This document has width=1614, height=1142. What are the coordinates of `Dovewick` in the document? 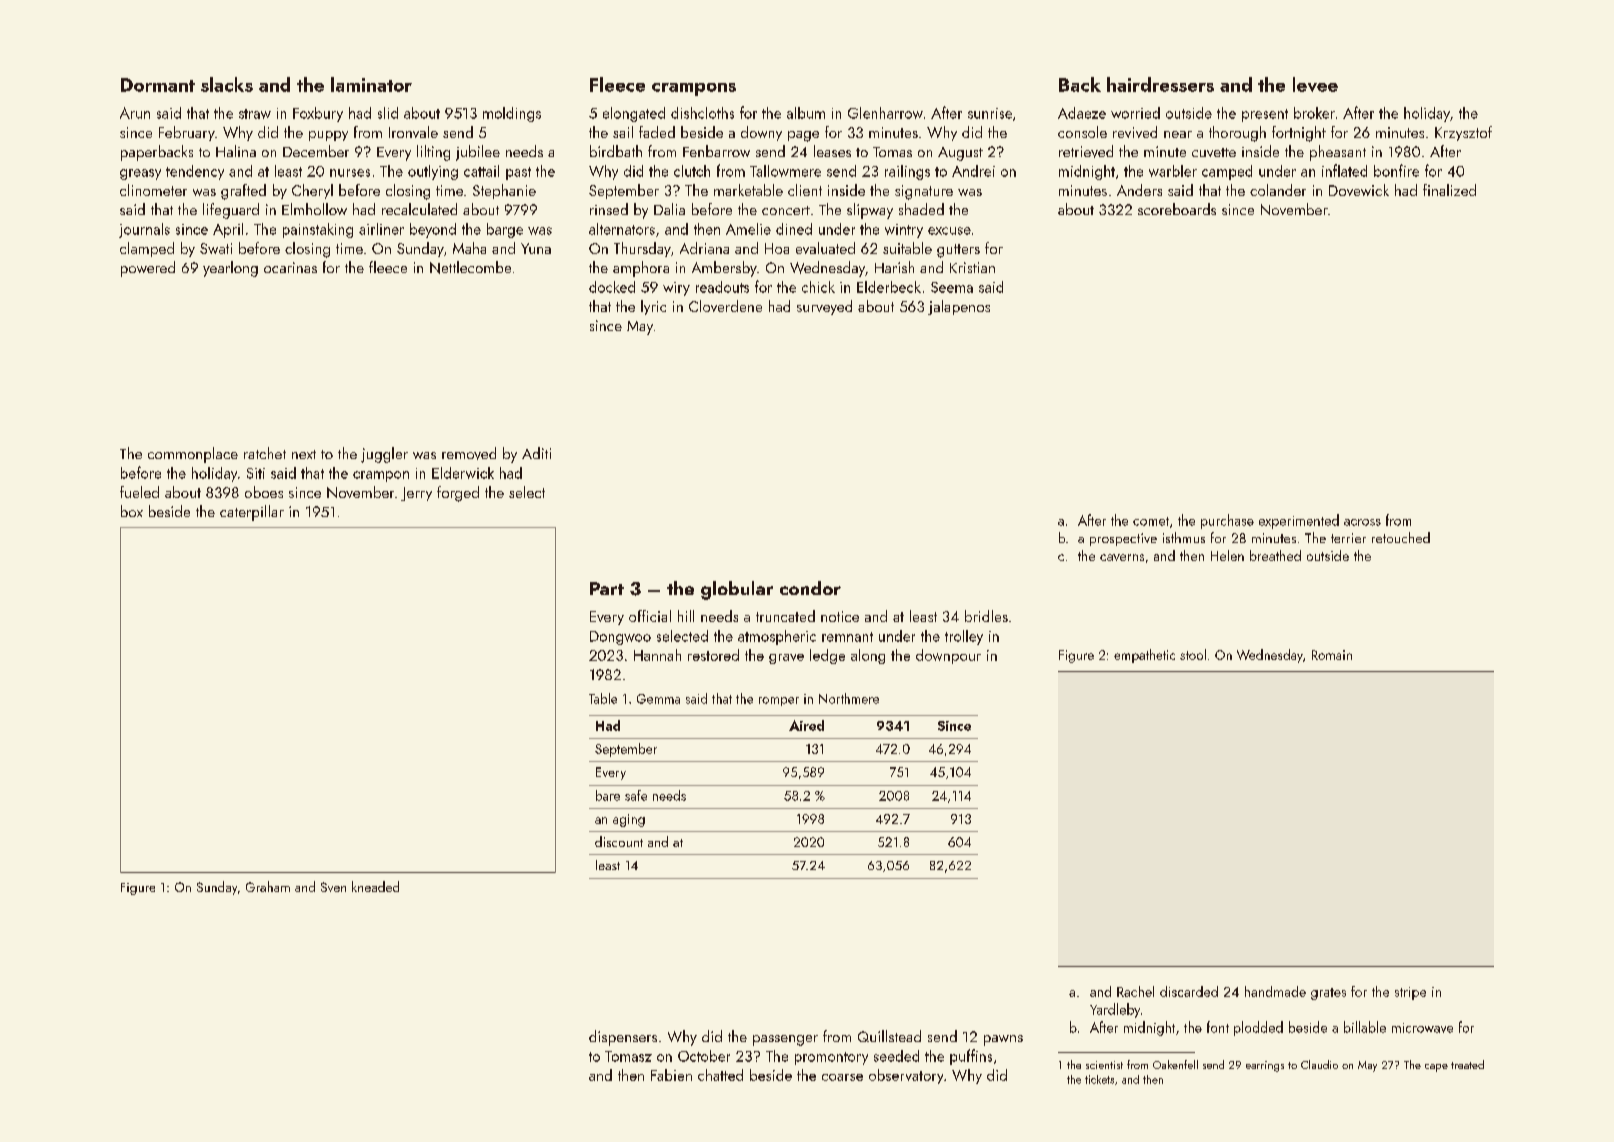 It's located at (1359, 190).
